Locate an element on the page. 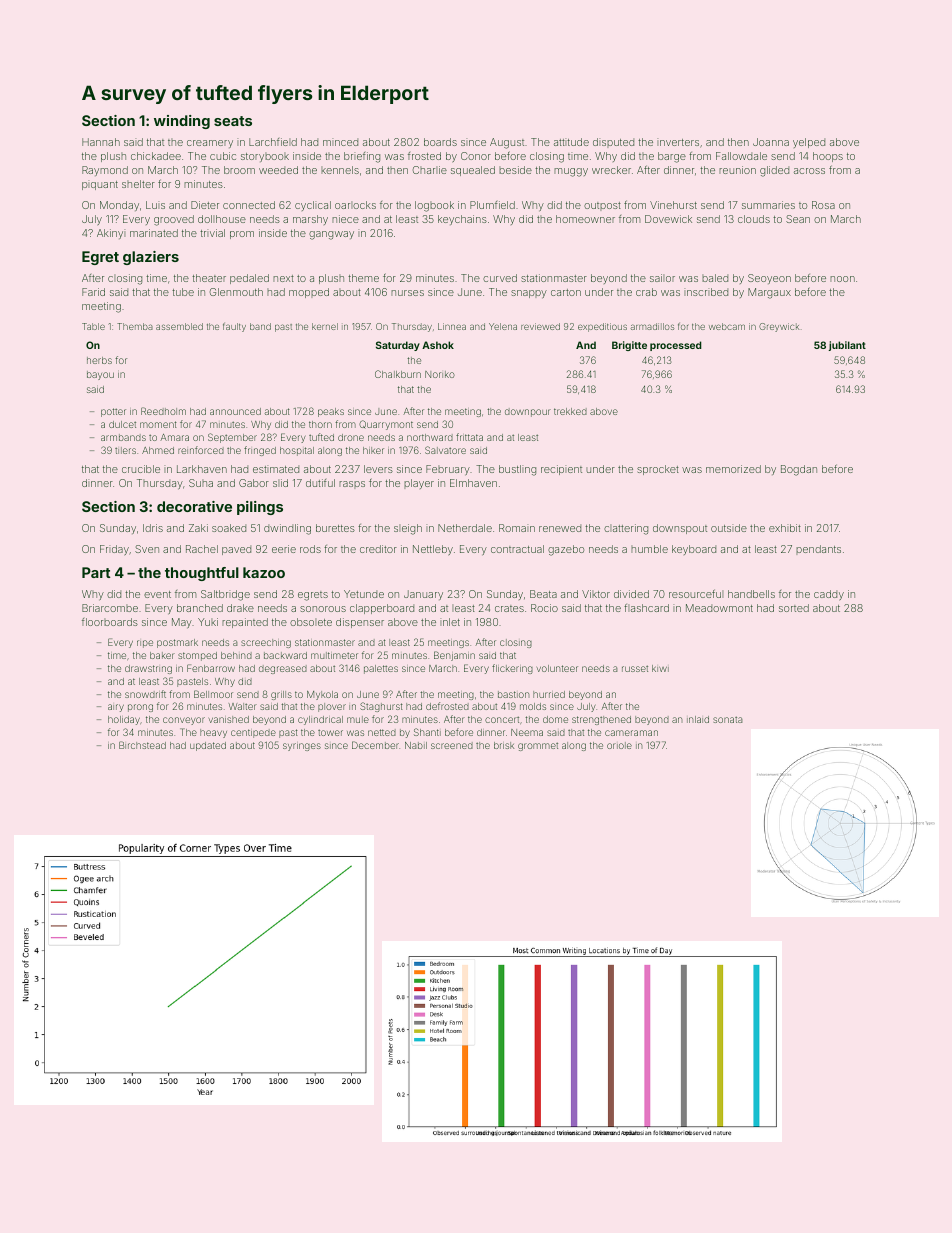 The image size is (952, 1233). marinated is located at coordinates (154, 233).
